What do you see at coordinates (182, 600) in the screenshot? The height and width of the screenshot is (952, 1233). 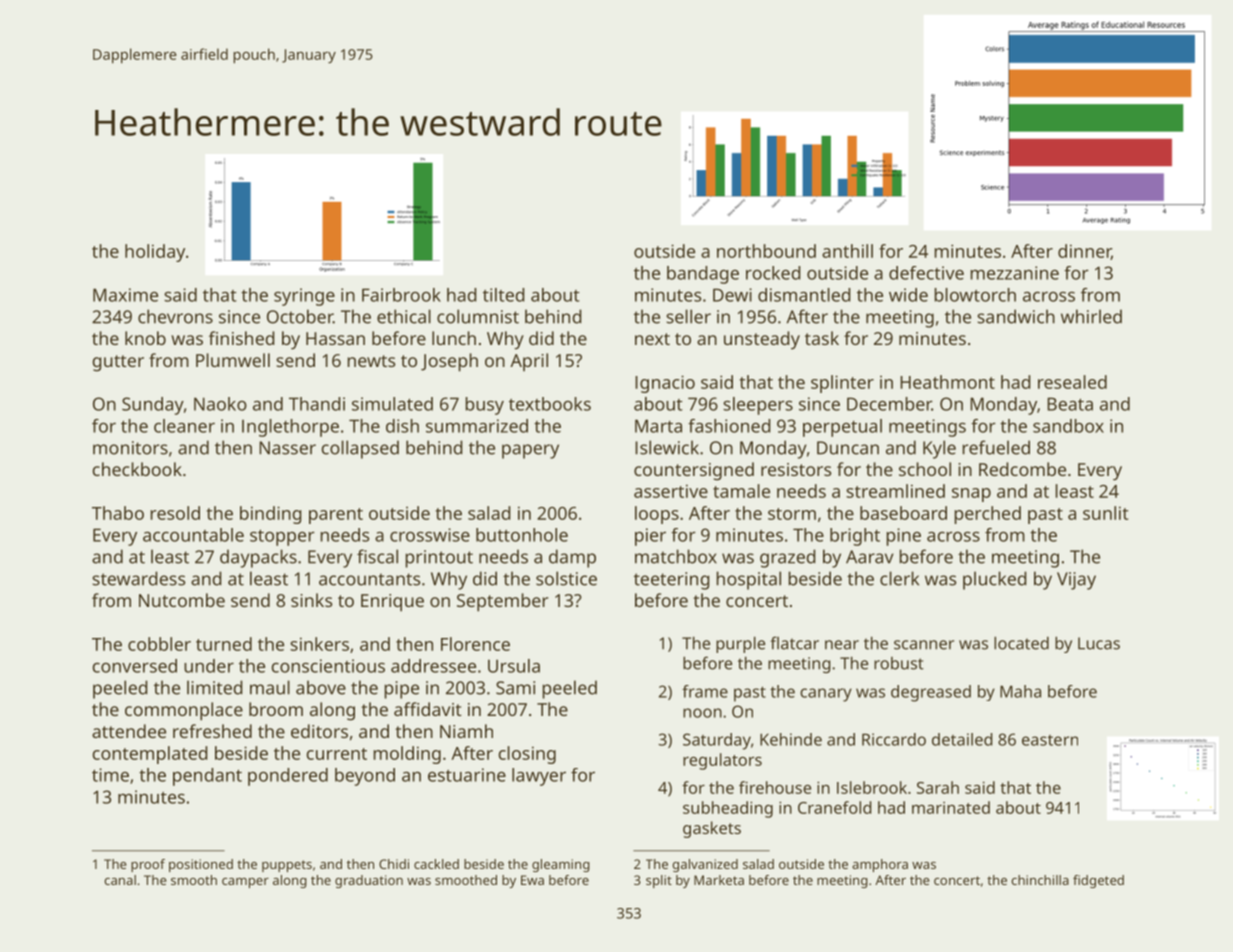 I see `Nutcombe` at bounding box center [182, 600].
